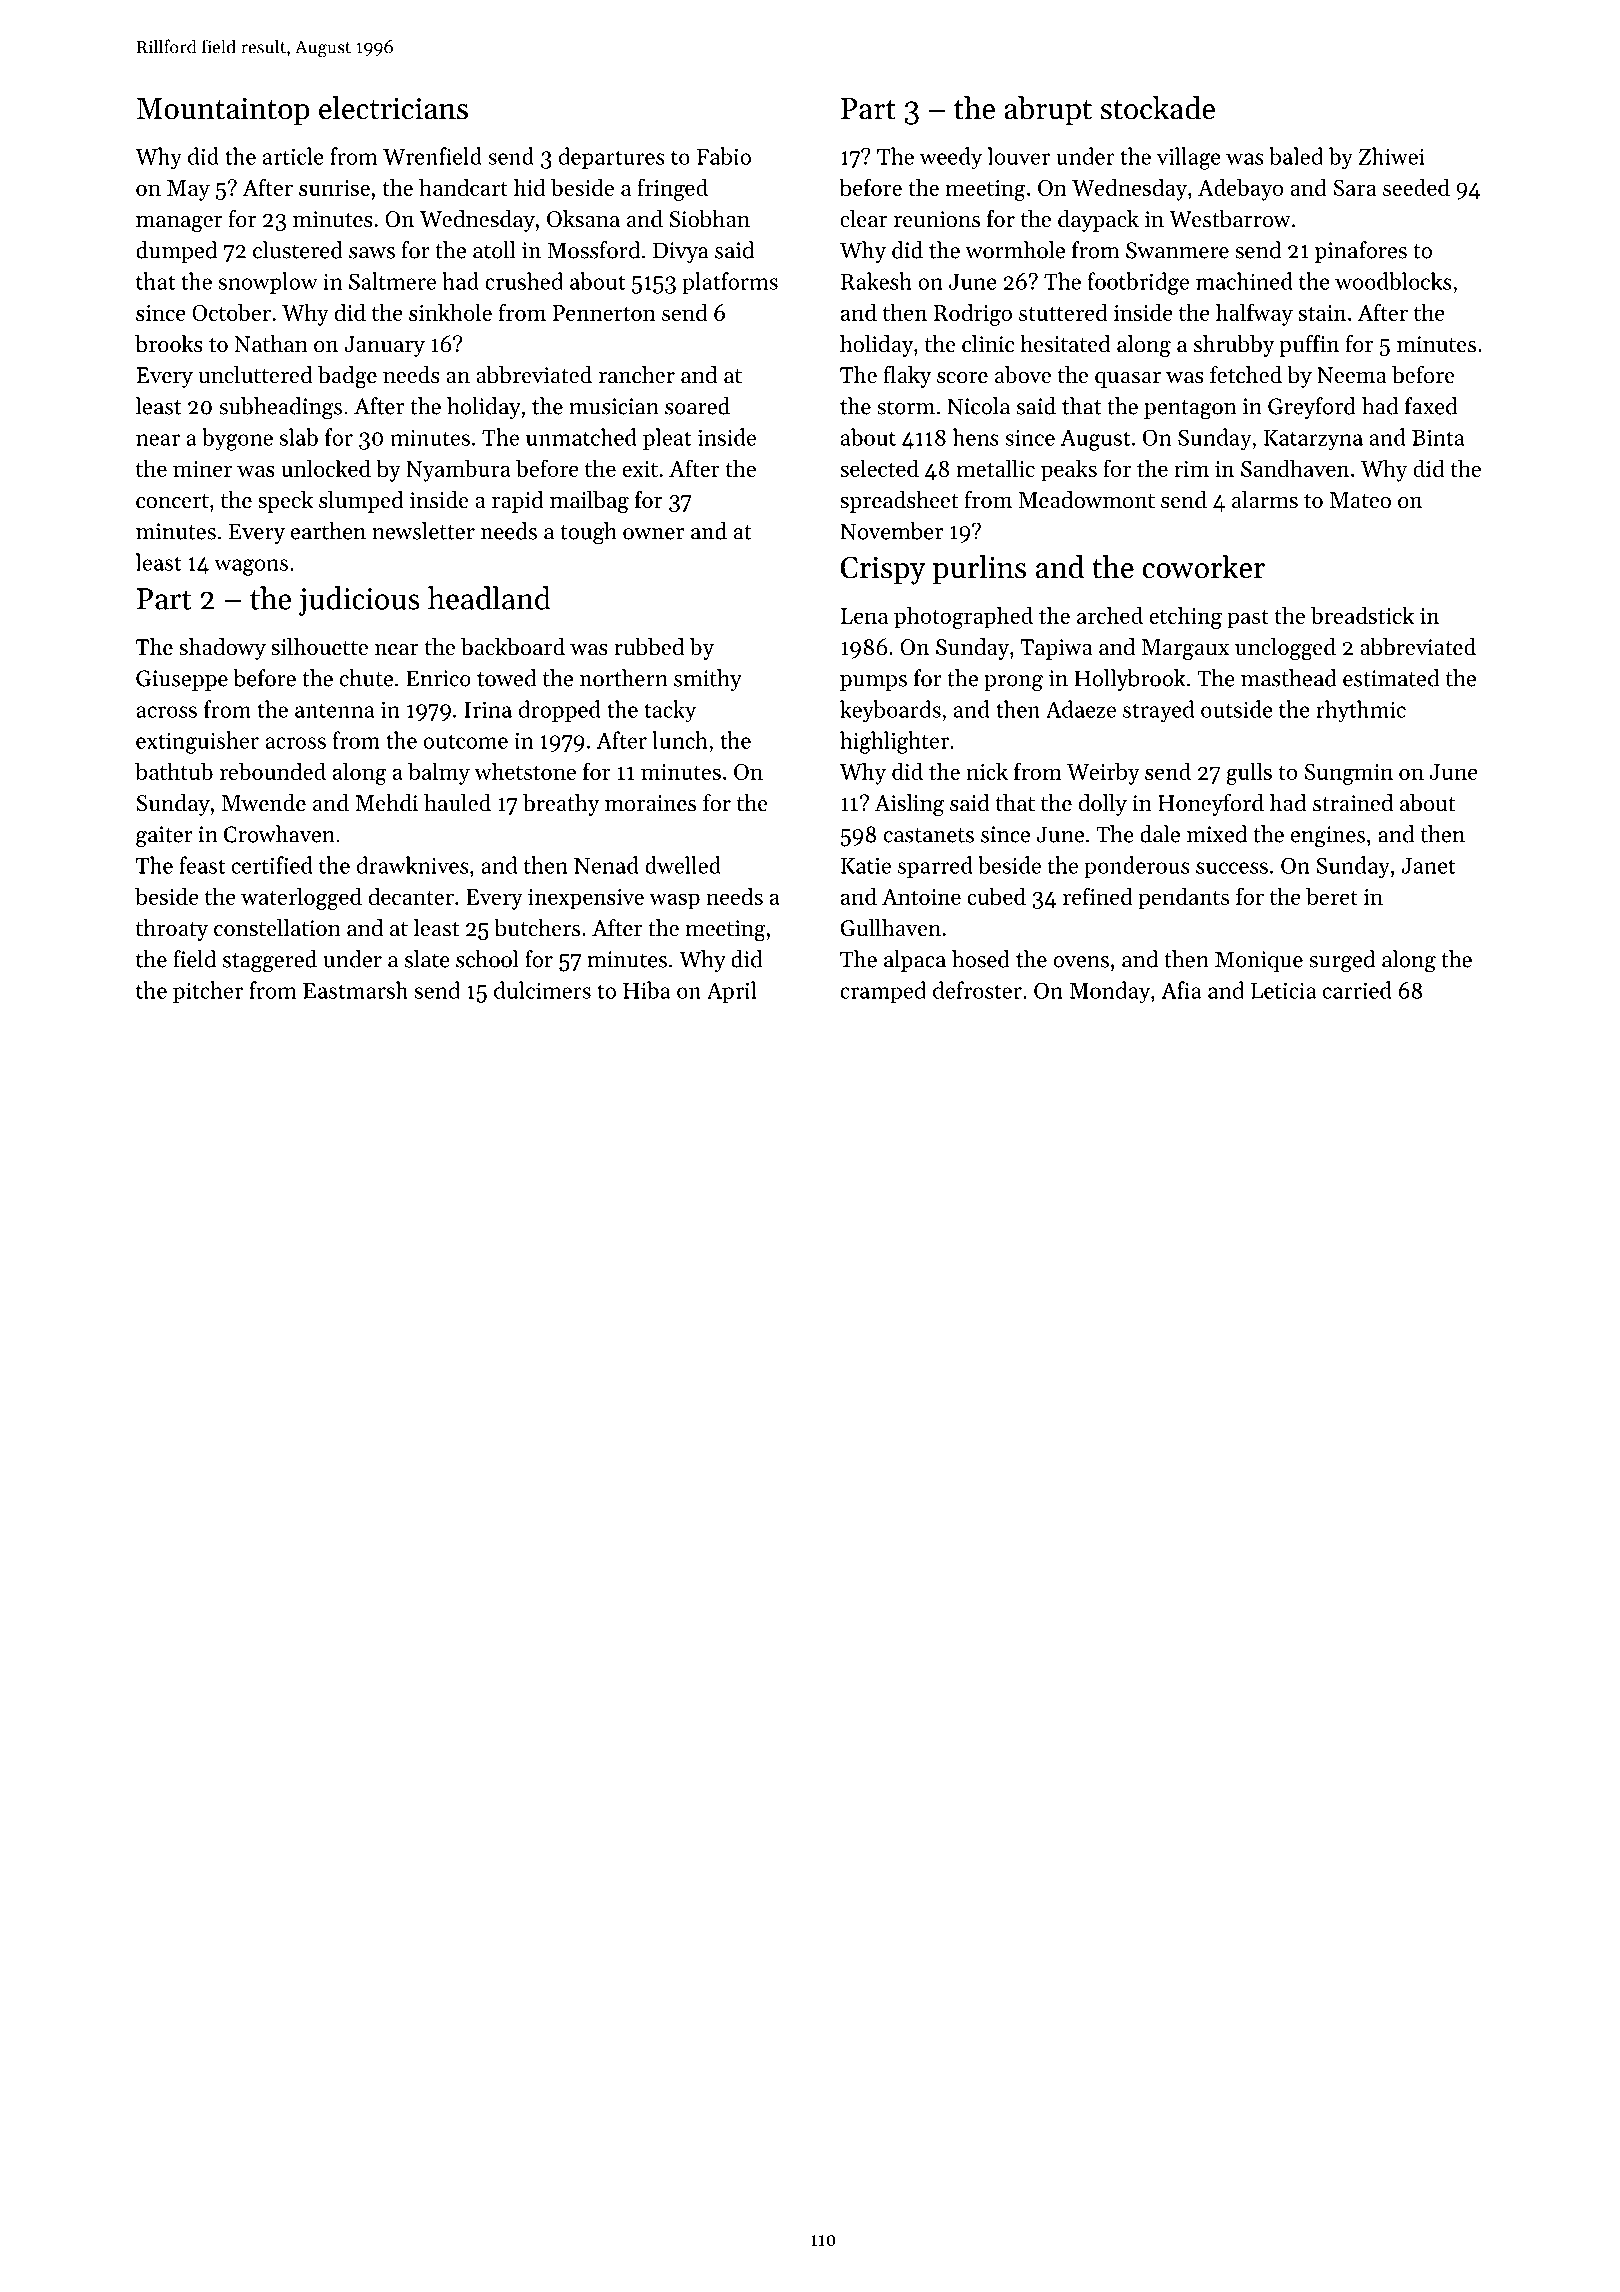  I want to click on rancher, so click(637, 375).
